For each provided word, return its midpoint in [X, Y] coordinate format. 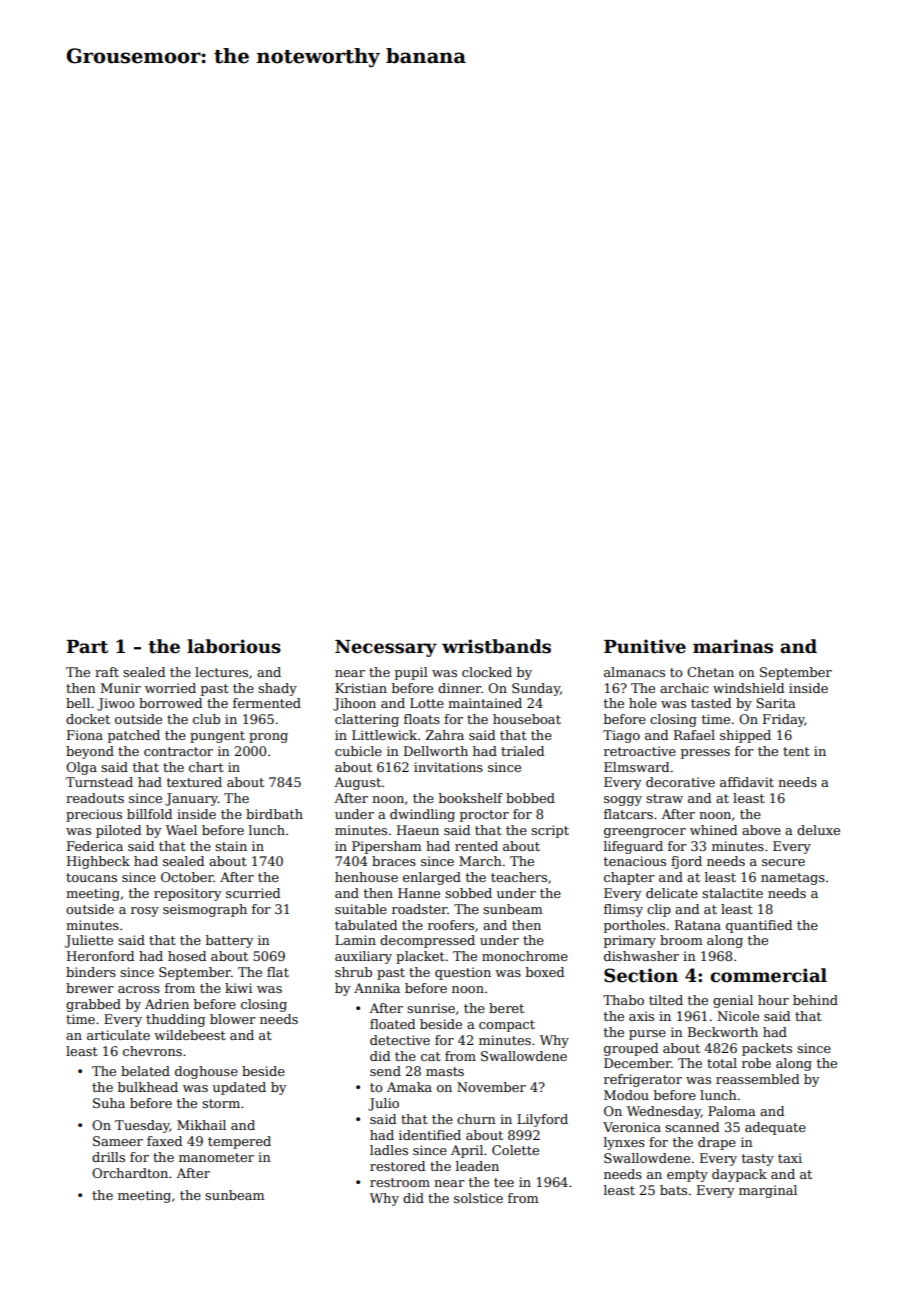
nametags [793, 879]
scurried [253, 893]
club [206, 719]
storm [221, 1103]
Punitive [645, 646]
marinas [733, 646]
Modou [626, 1095]
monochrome [525, 956]
